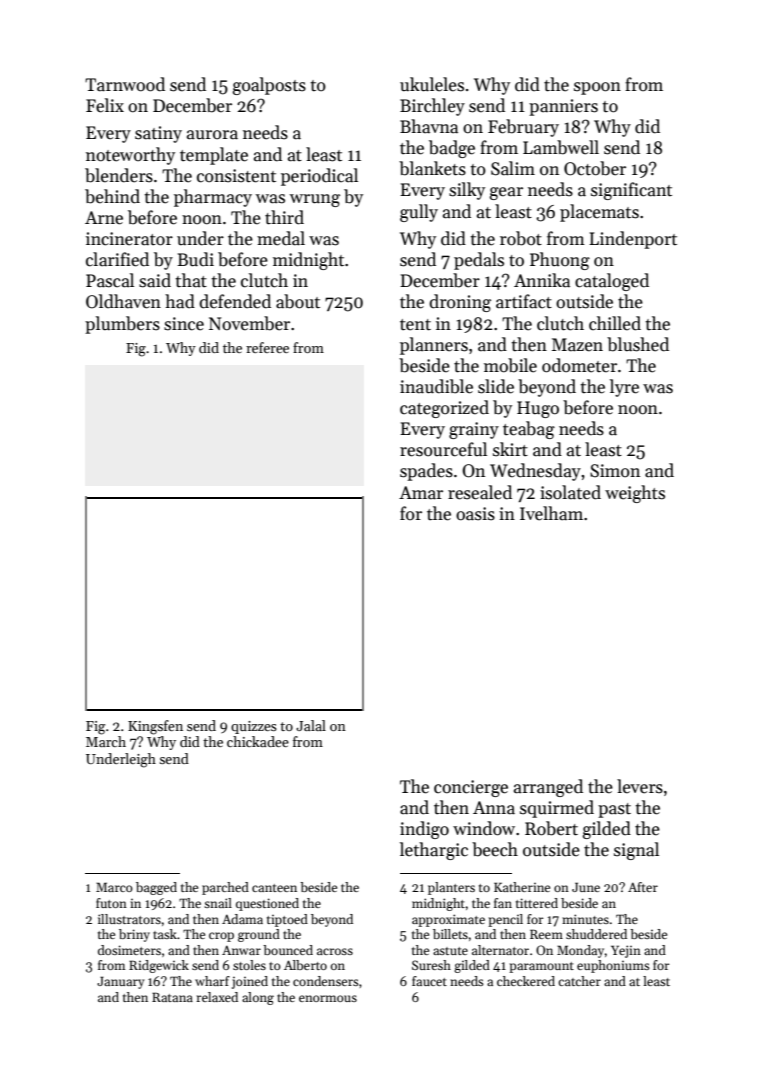  Describe the element at coordinates (298, 301) in the page. I see `about` at that location.
